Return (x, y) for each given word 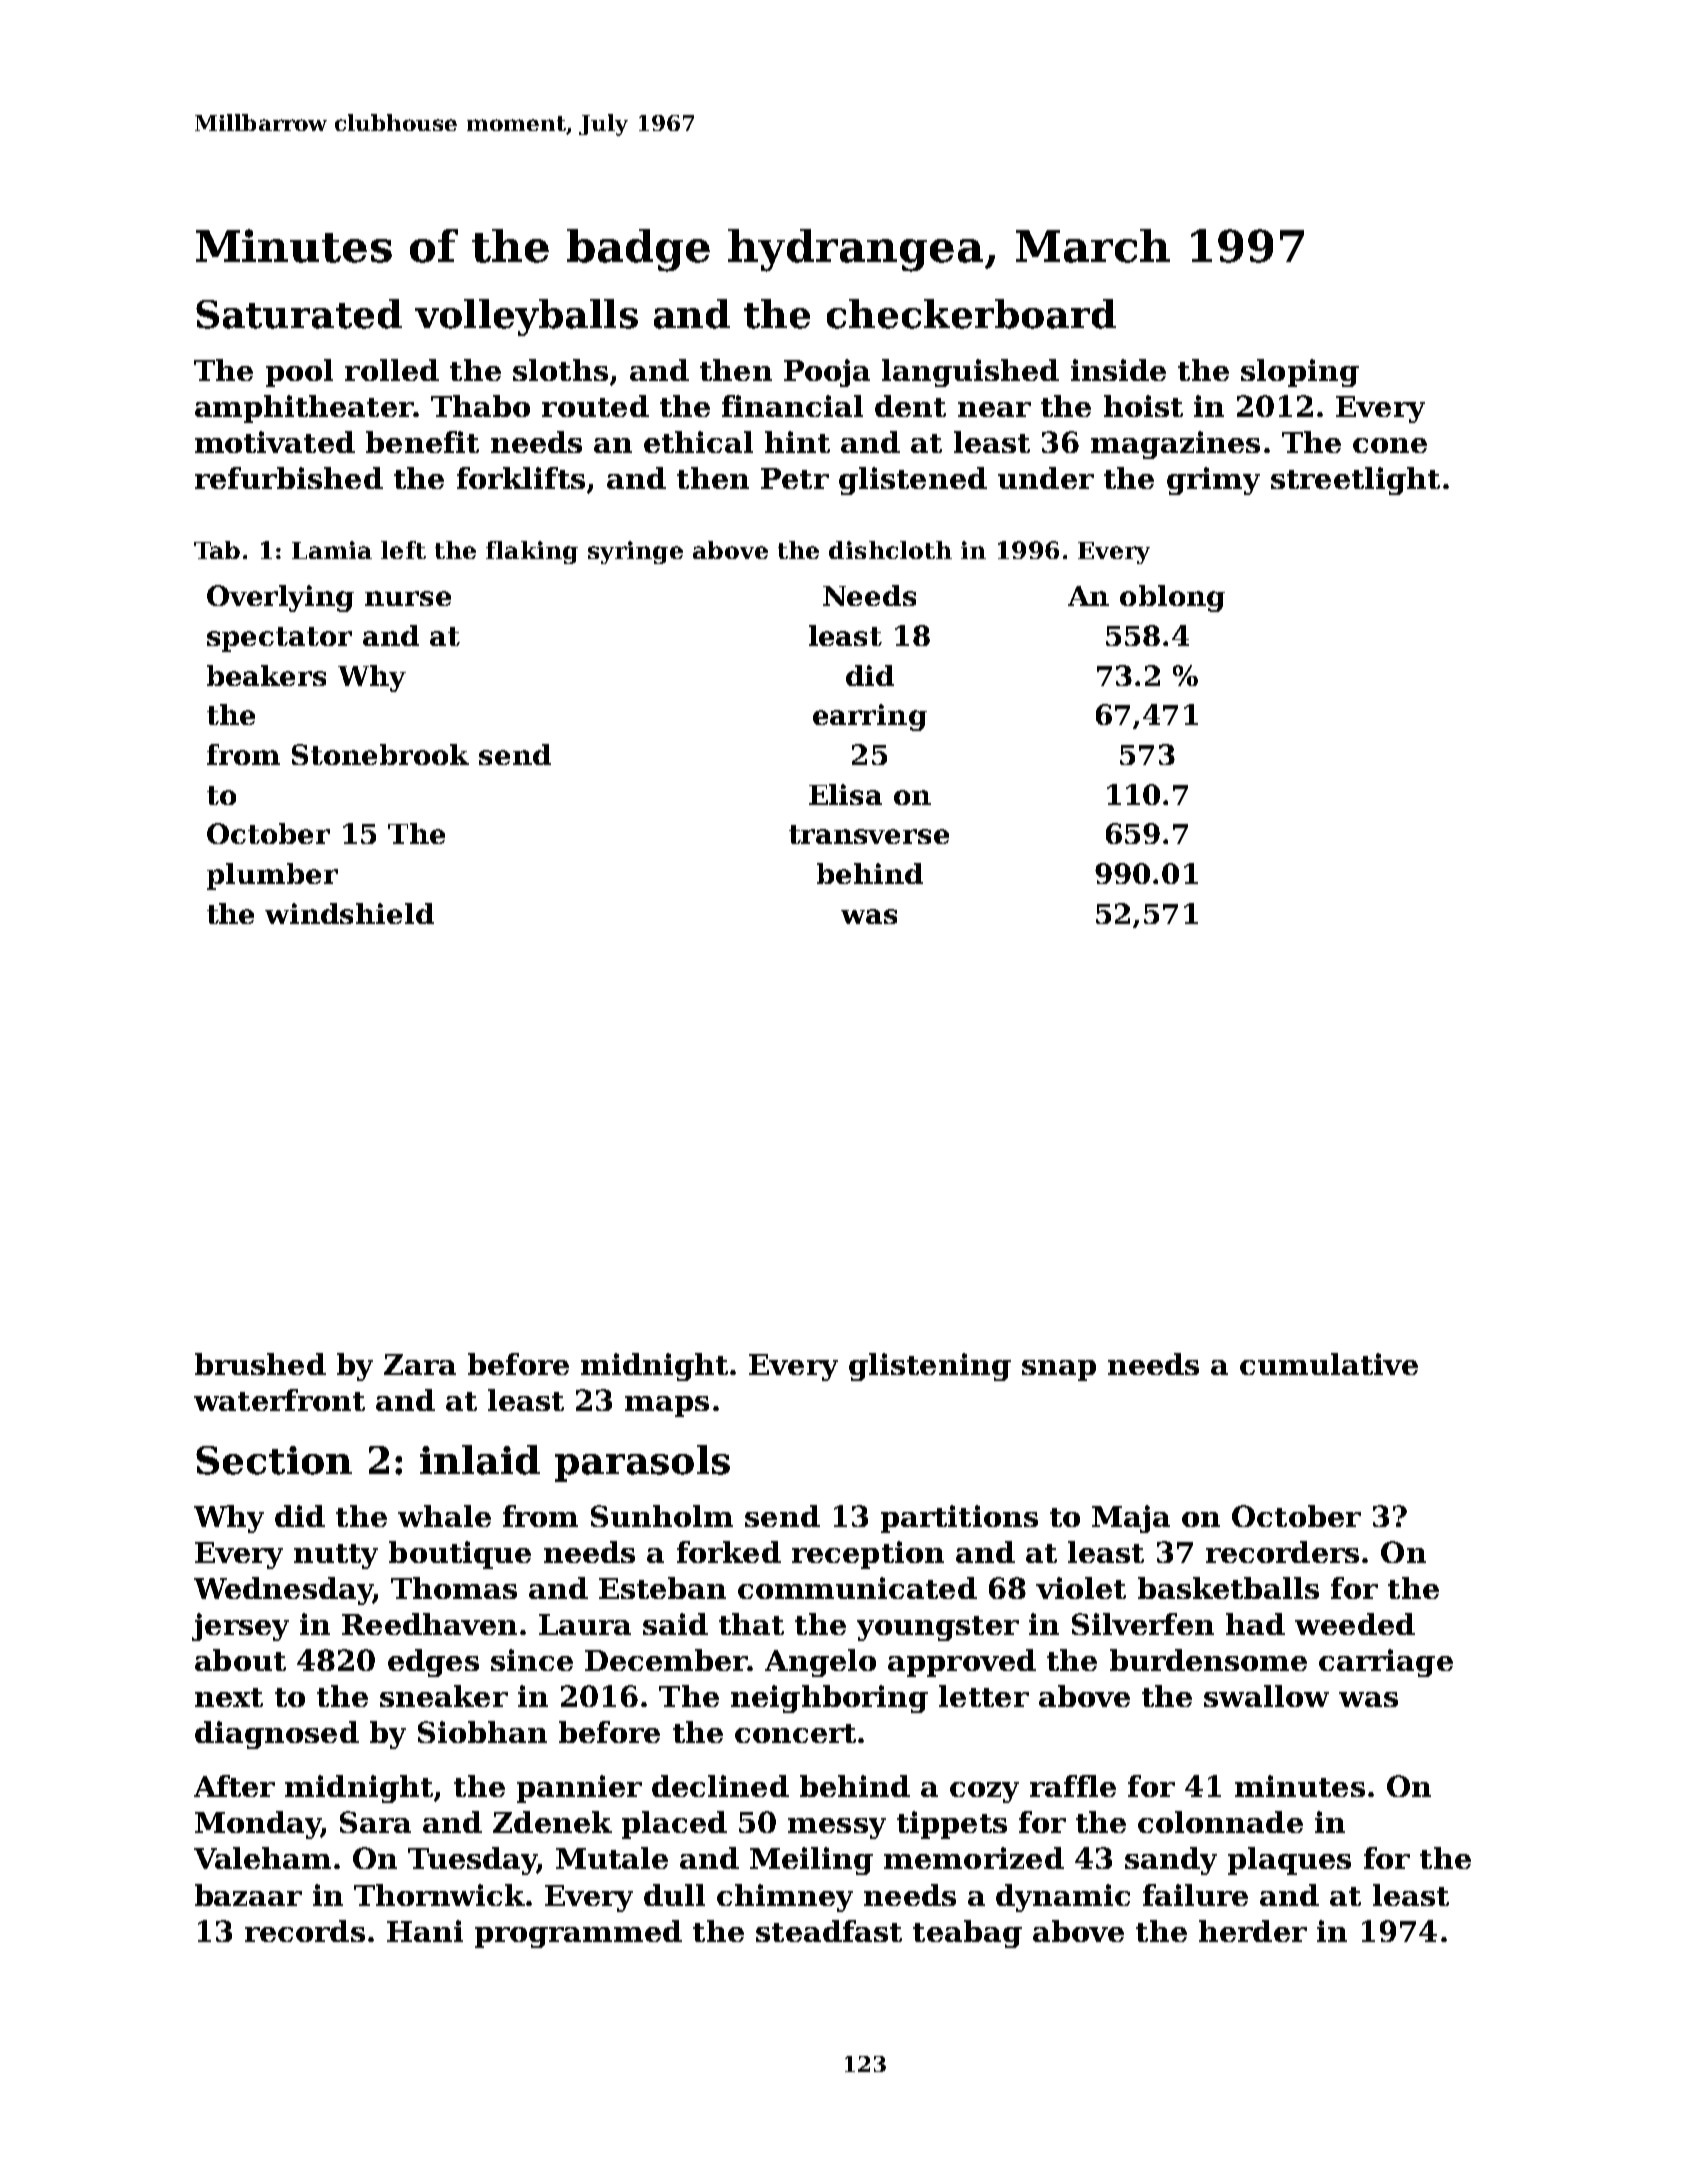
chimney (785, 1898)
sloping (1300, 373)
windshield (349, 913)
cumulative (1329, 1364)
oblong (1172, 598)
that (751, 1624)
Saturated (299, 314)
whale (444, 1516)
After (234, 1786)
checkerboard (971, 314)
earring (870, 717)
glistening (930, 1367)
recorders (1282, 1552)
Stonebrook (380, 754)
